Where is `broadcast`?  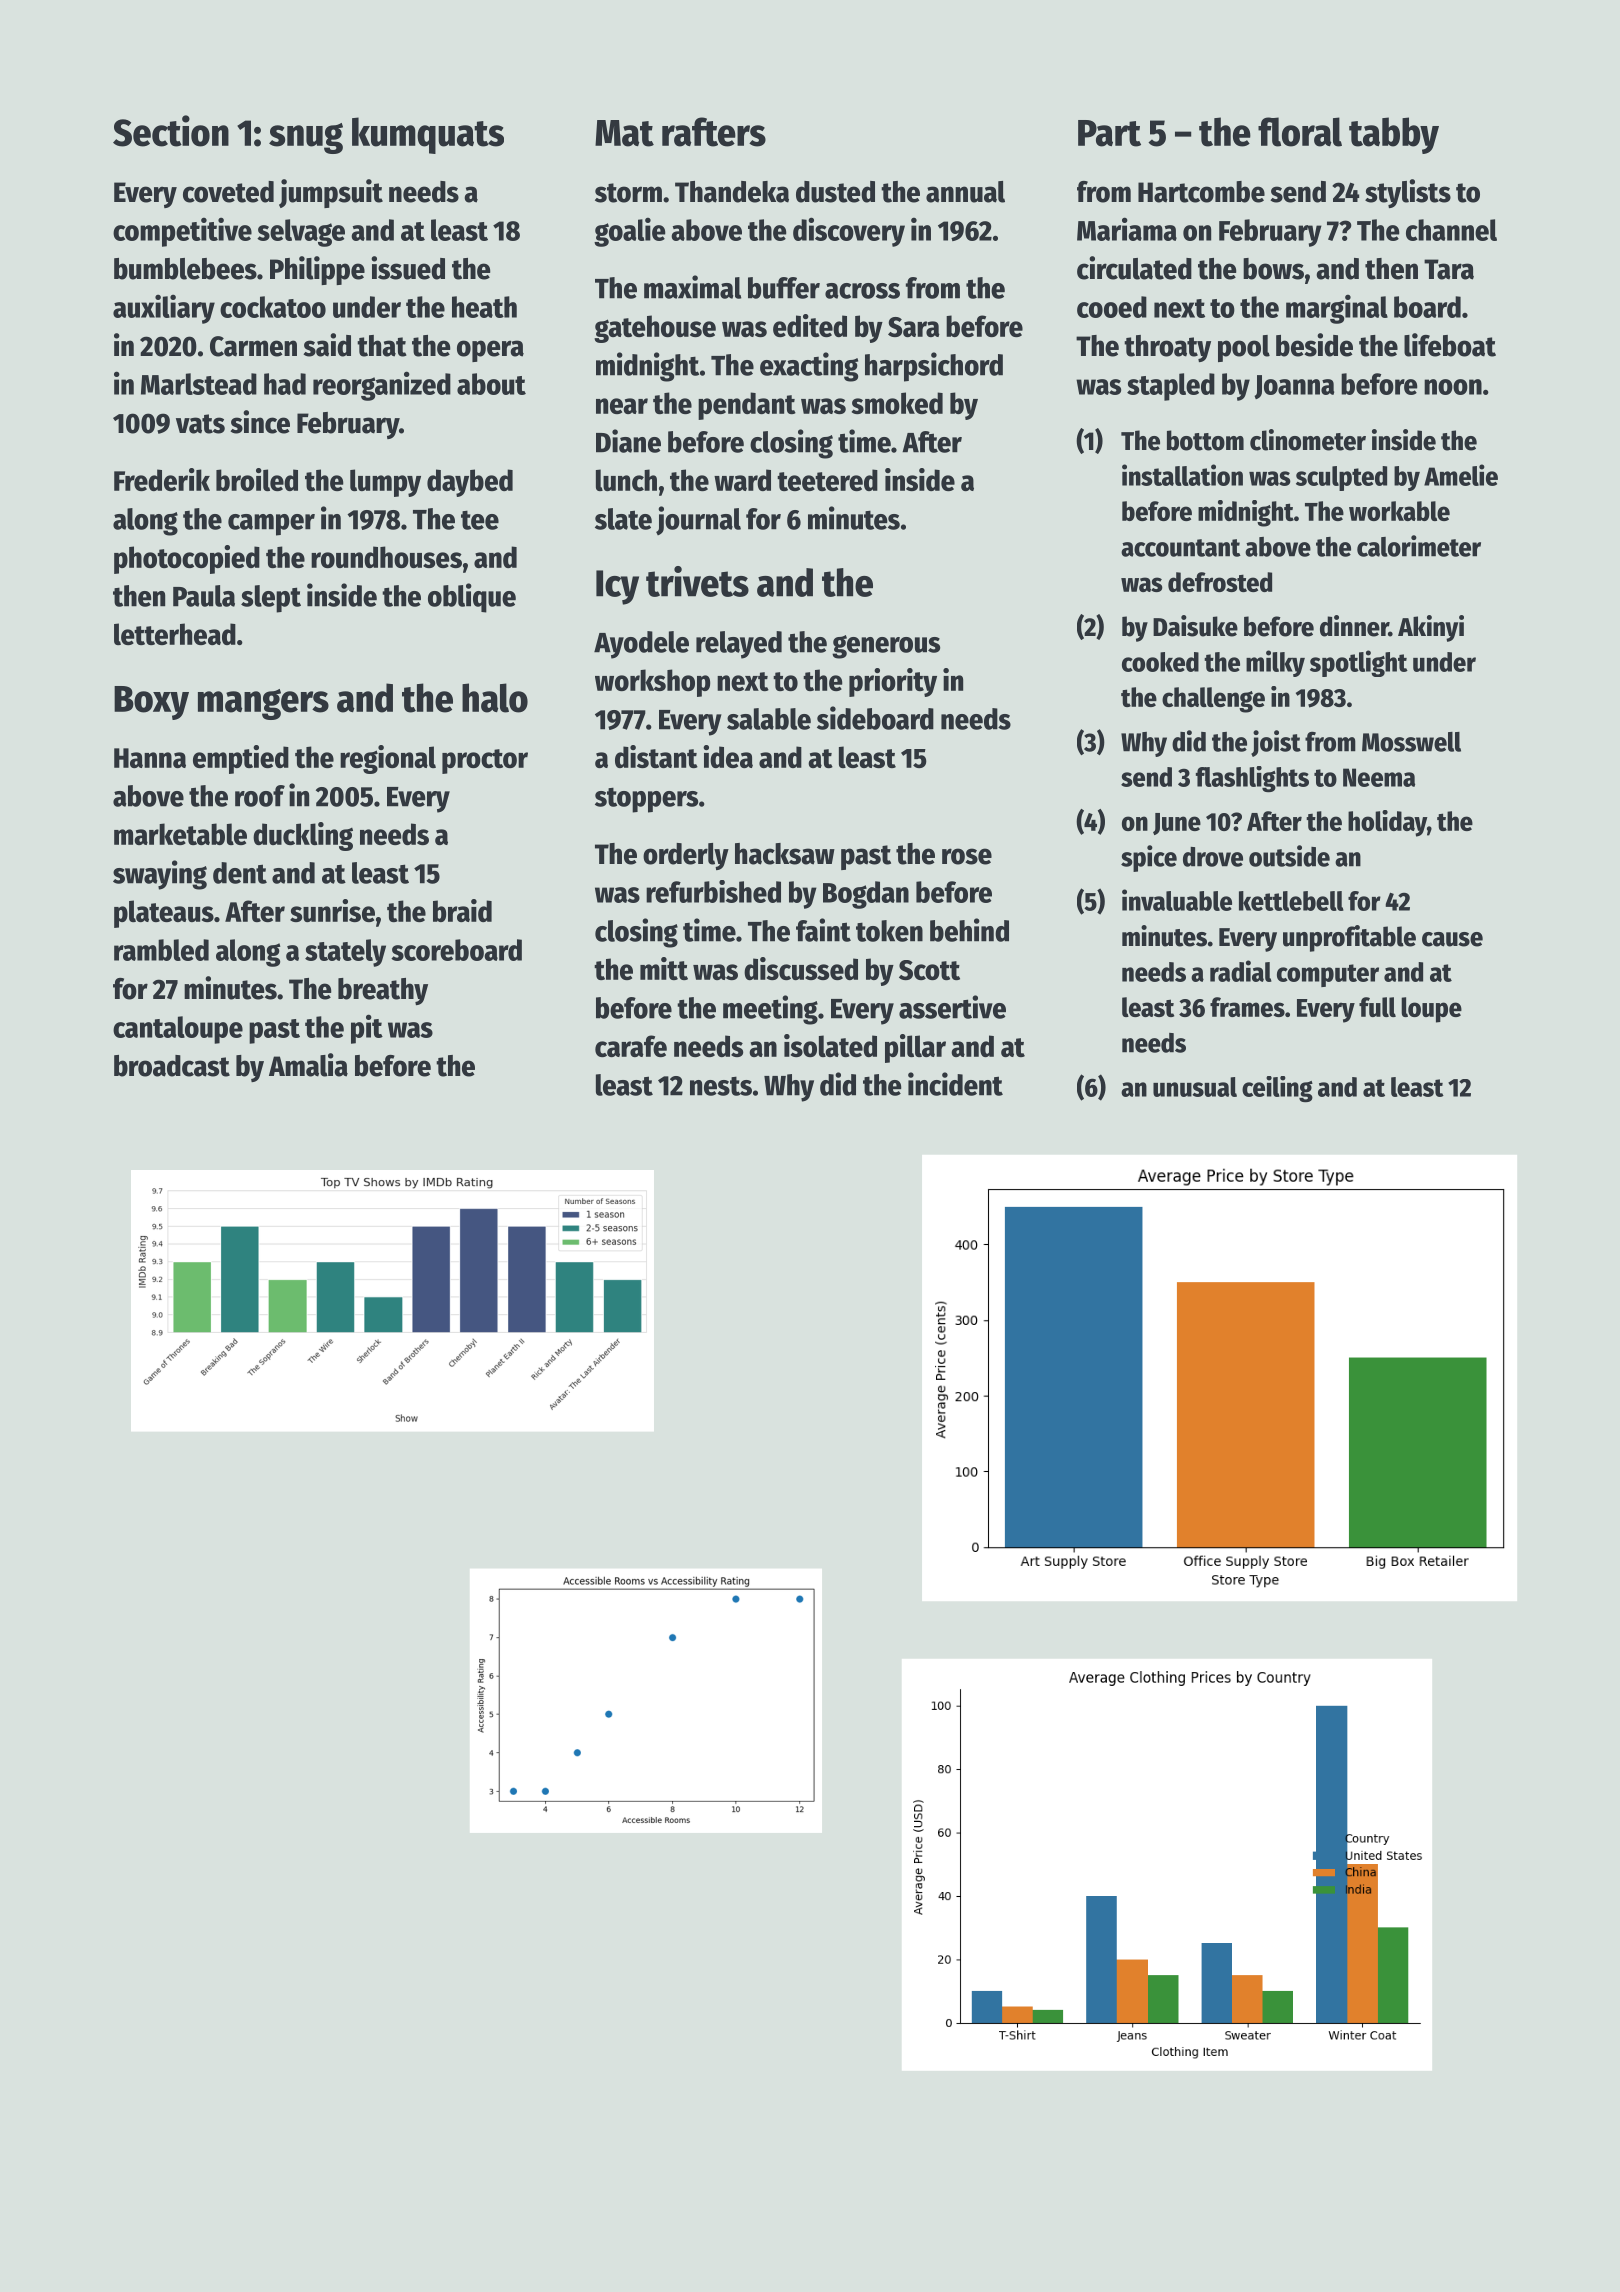
broadcast is located at coordinates (172, 1066).
